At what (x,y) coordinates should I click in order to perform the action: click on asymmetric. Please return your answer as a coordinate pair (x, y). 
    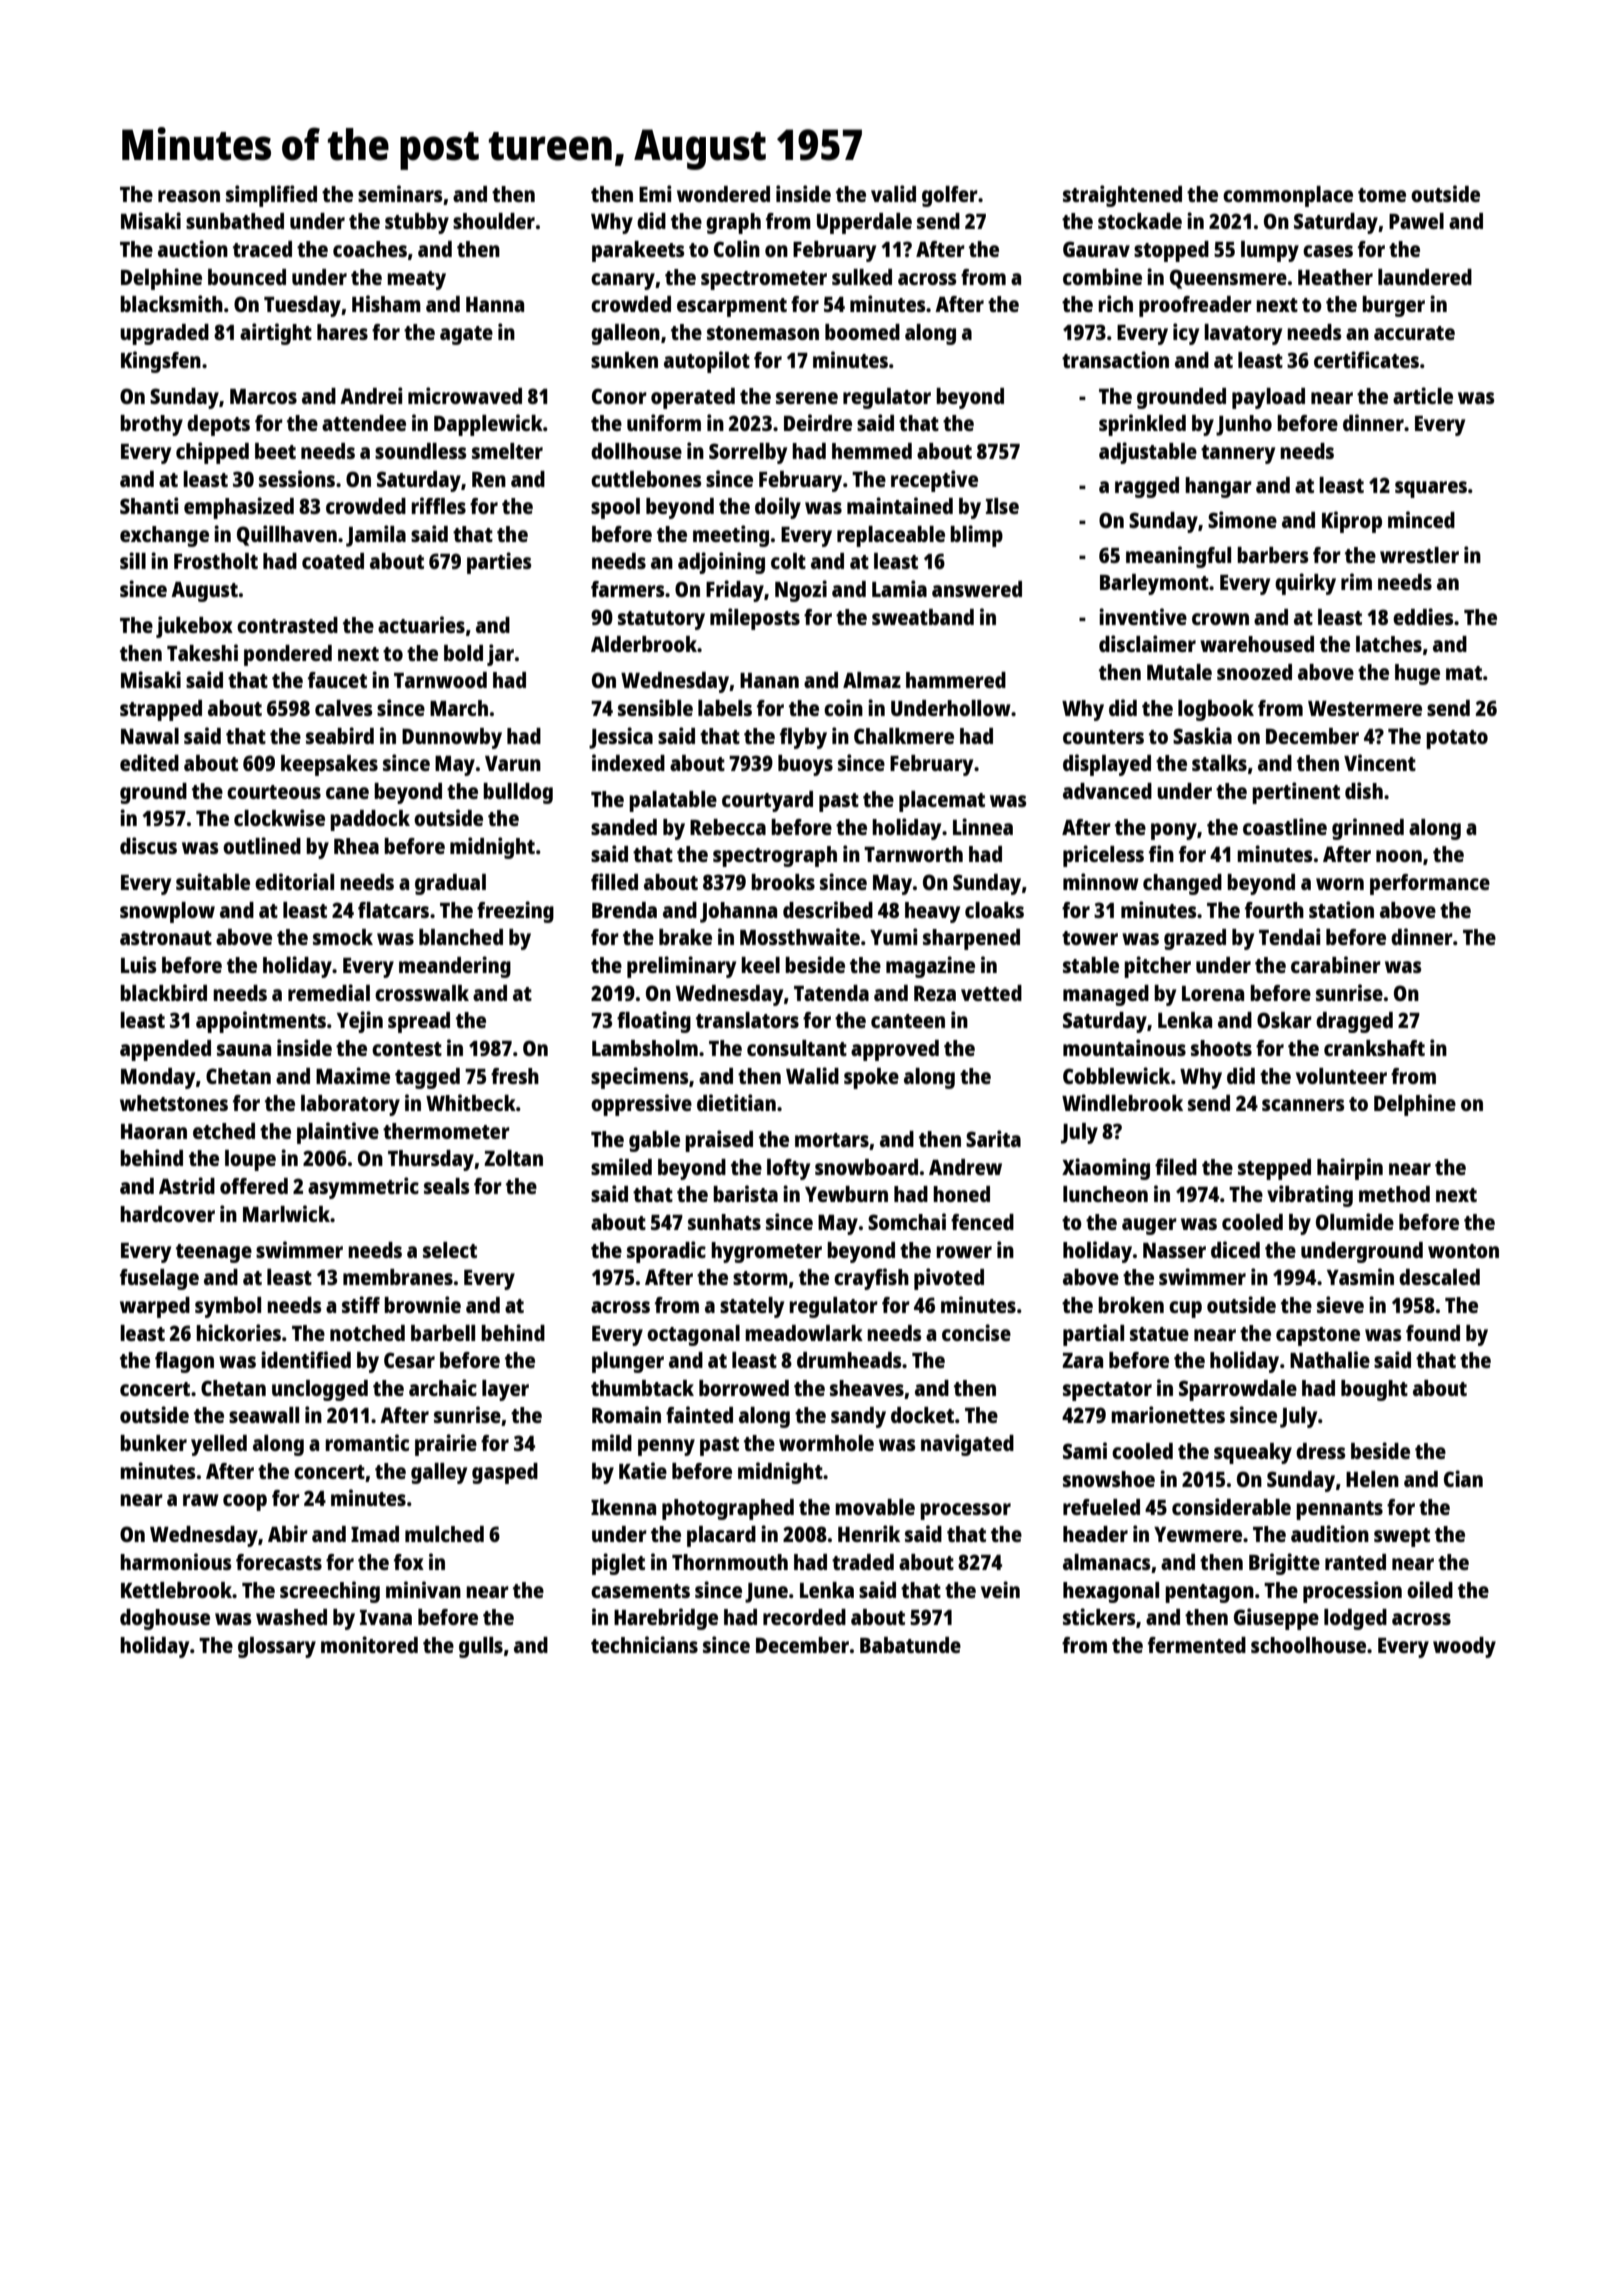
    Looking at the image, I should click on (363, 1188).
